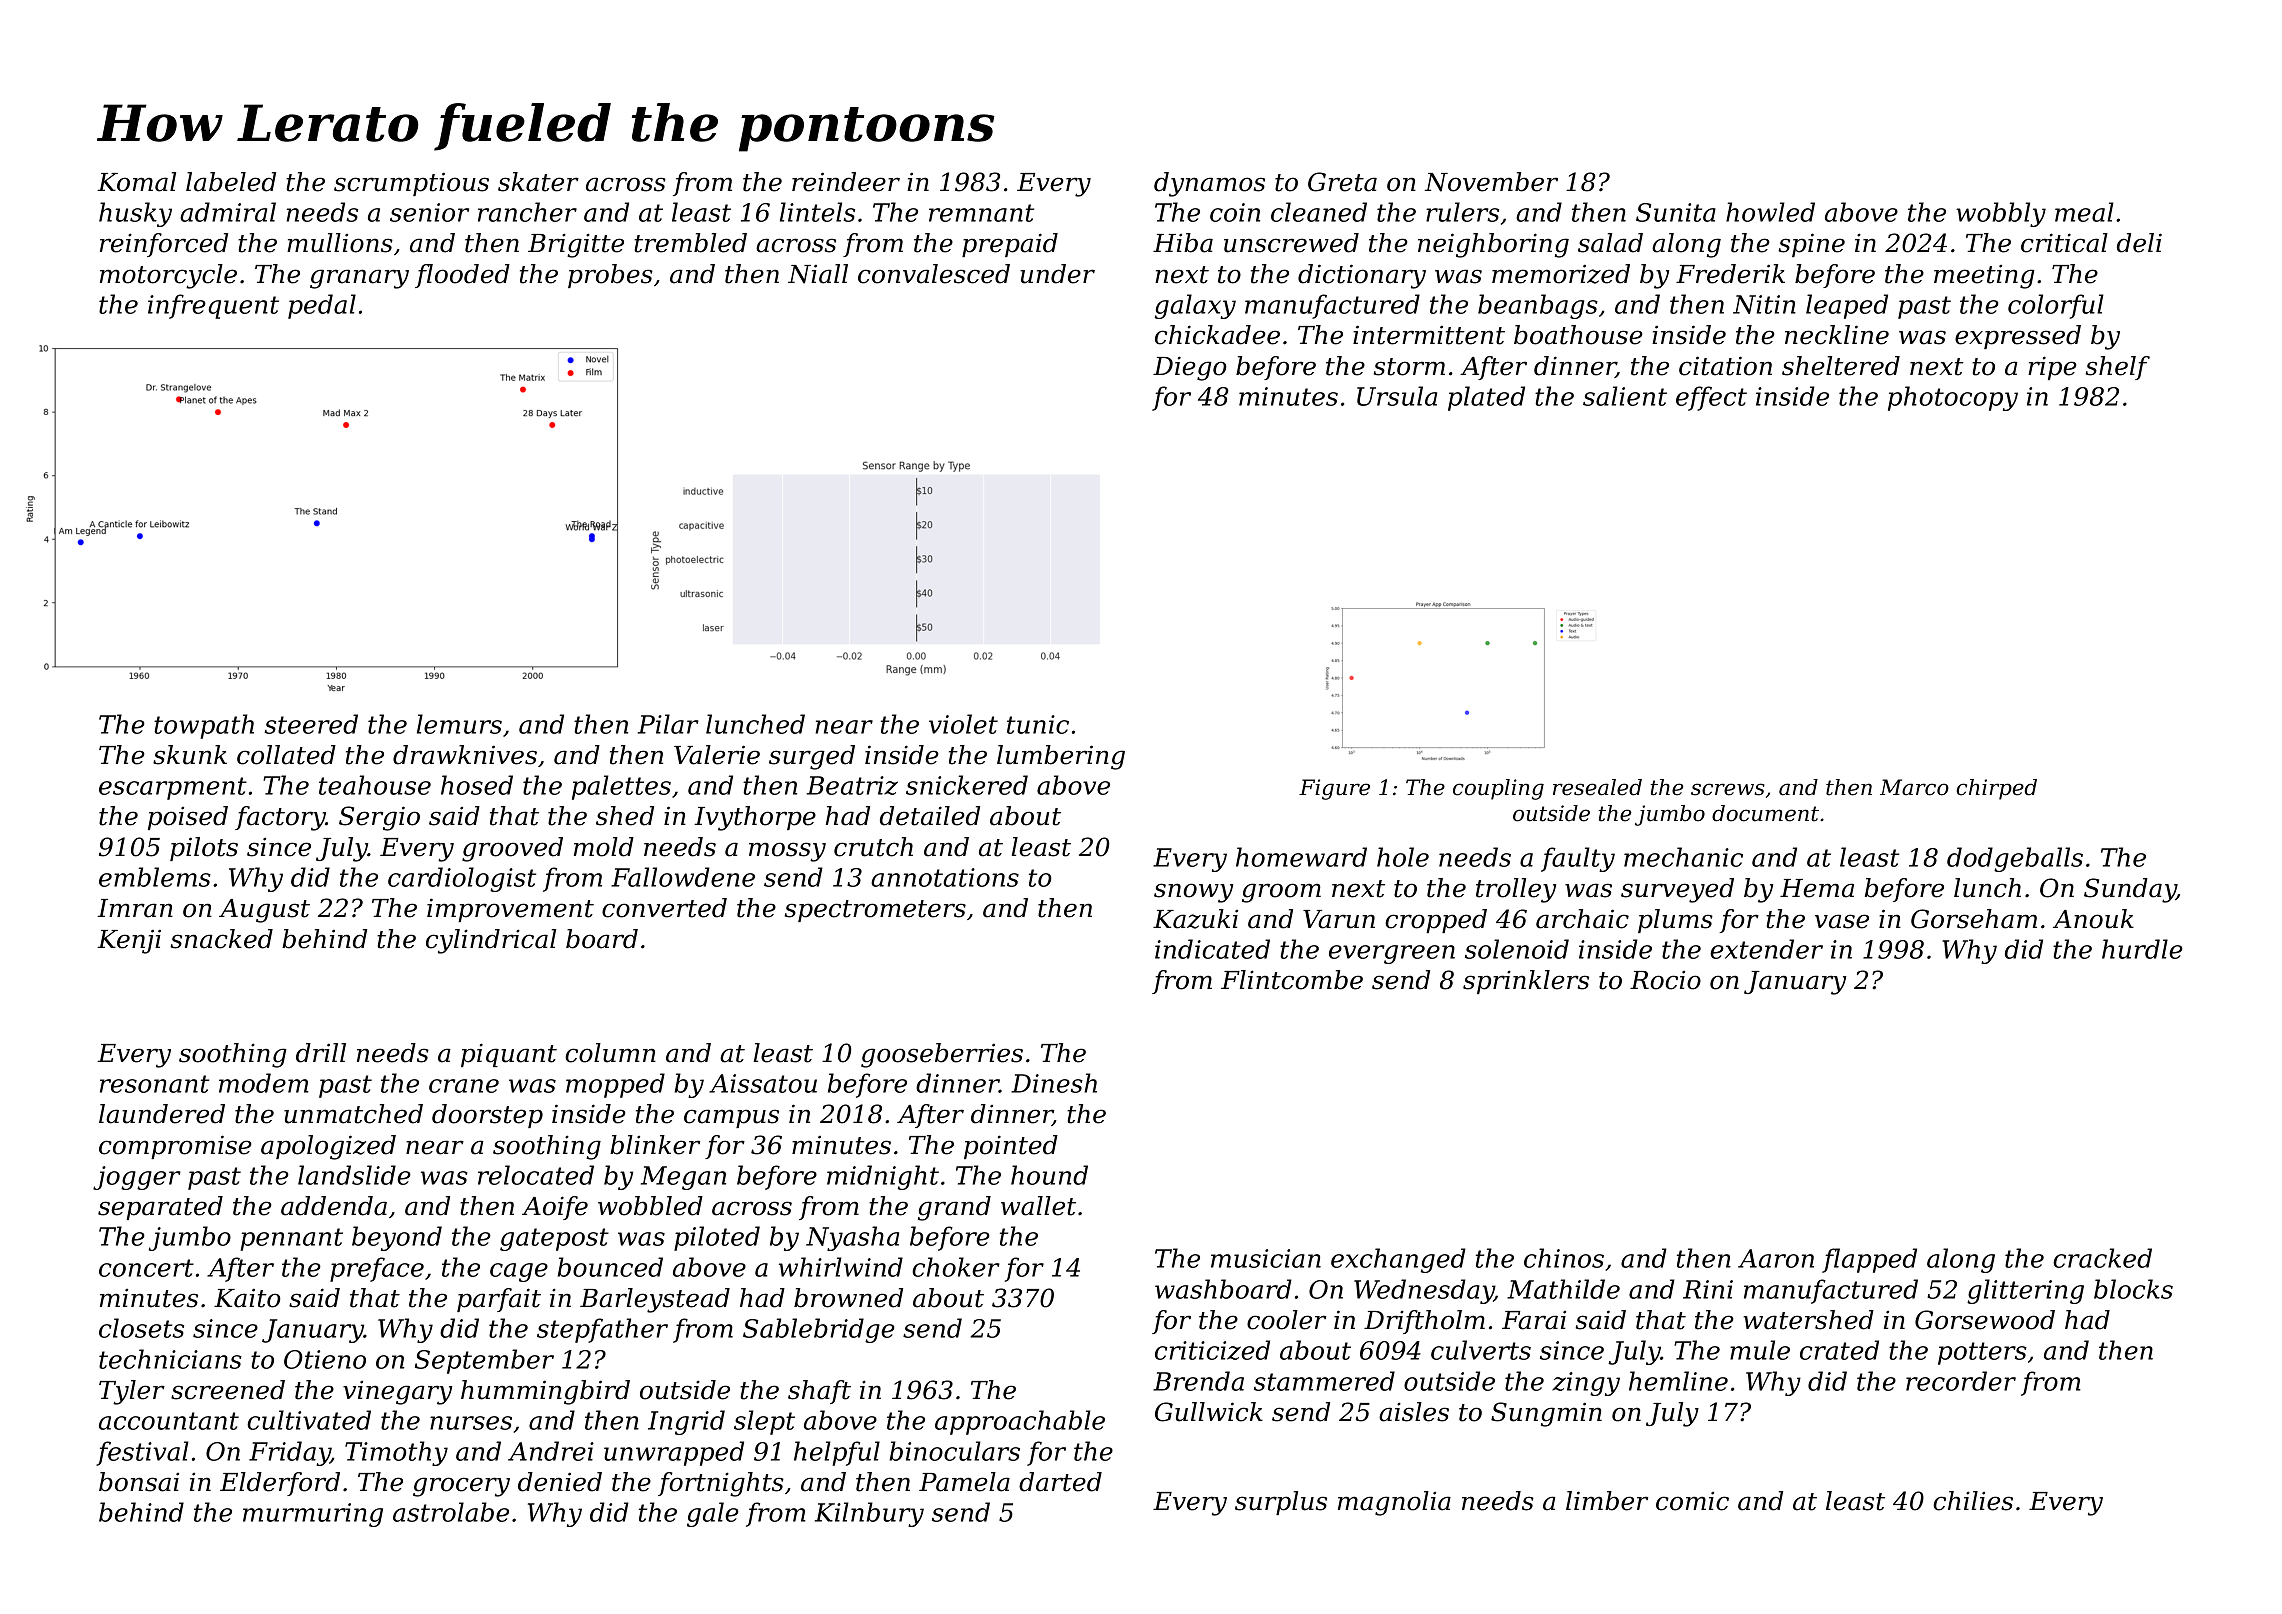 Image resolution: width=2282 pixels, height=1614 pixels. What do you see at coordinates (325, 1359) in the page?
I see `Otieno` at bounding box center [325, 1359].
